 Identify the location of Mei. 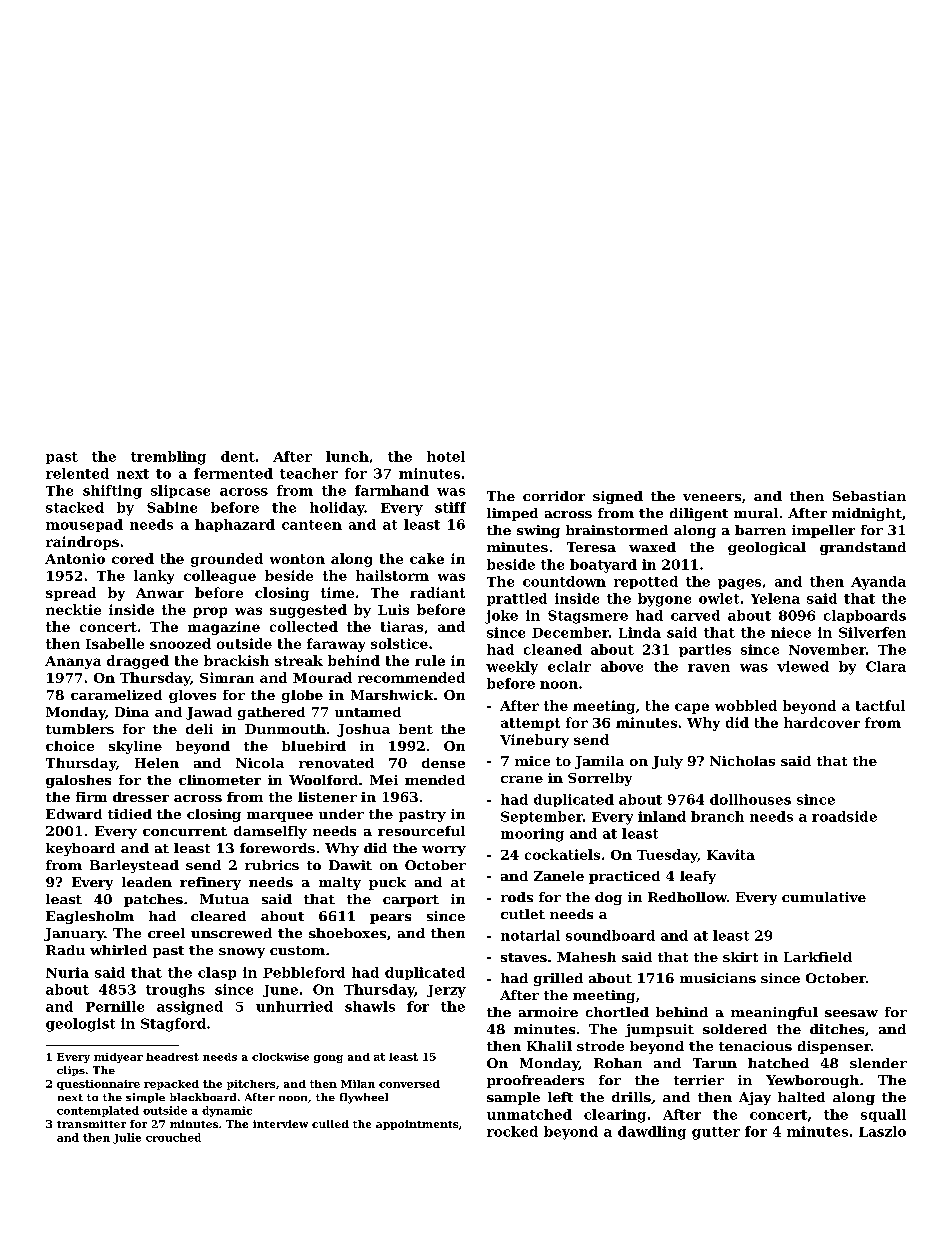
(384, 780).
